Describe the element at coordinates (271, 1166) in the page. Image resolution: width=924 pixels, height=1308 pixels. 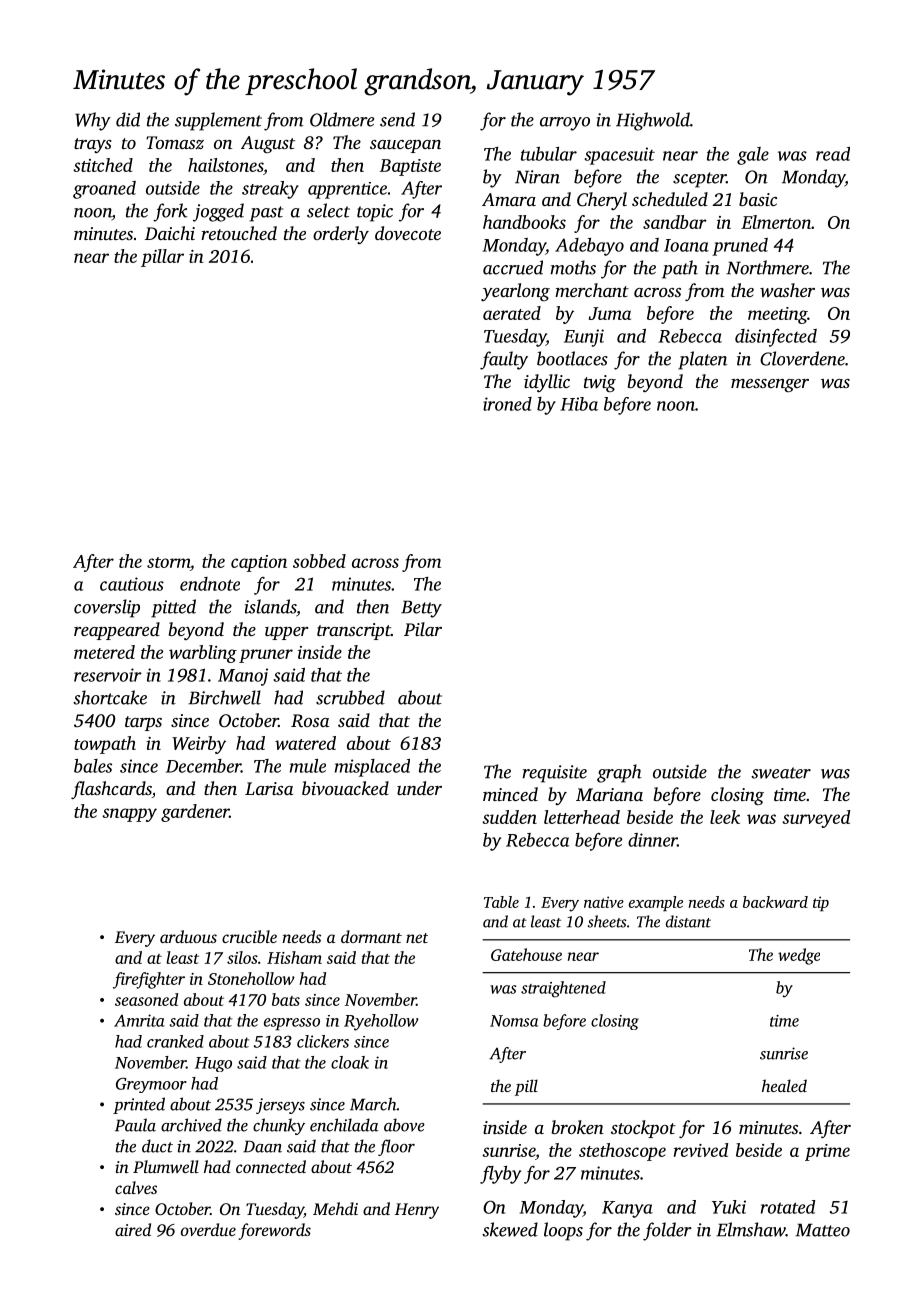
I see `connected` at that location.
